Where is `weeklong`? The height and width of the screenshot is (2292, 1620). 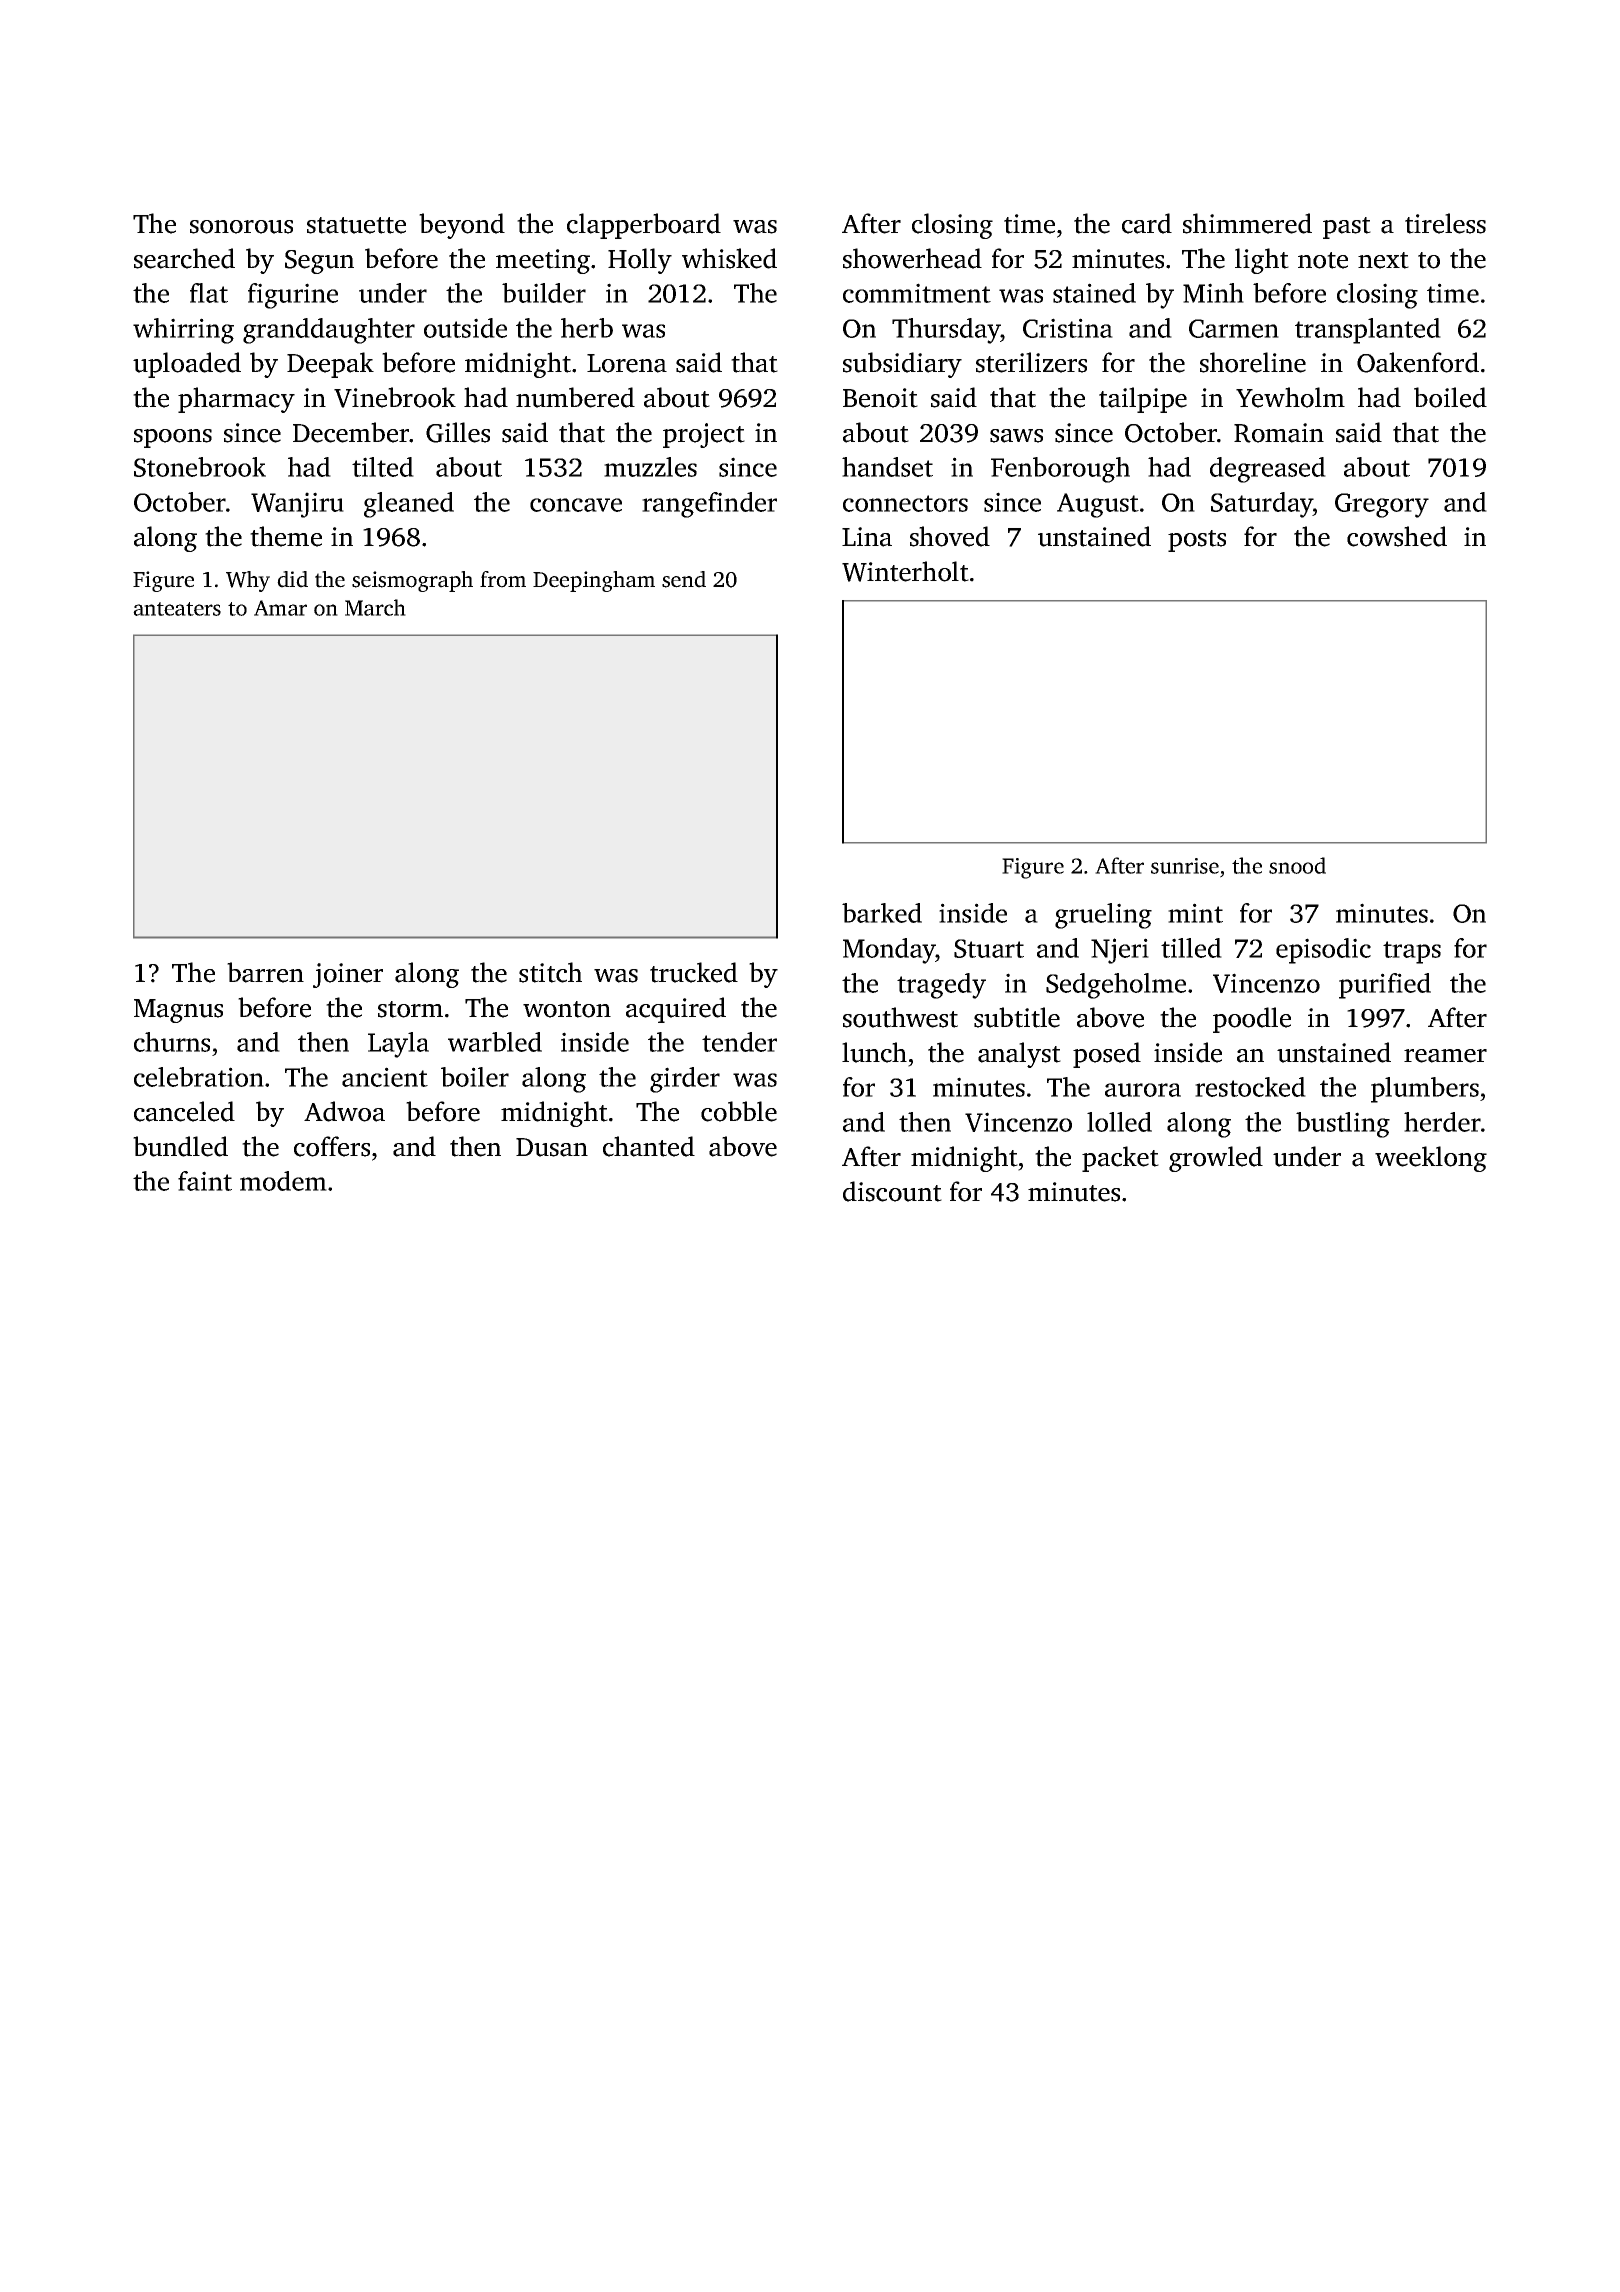
weeklong is located at coordinates (1431, 1159).
